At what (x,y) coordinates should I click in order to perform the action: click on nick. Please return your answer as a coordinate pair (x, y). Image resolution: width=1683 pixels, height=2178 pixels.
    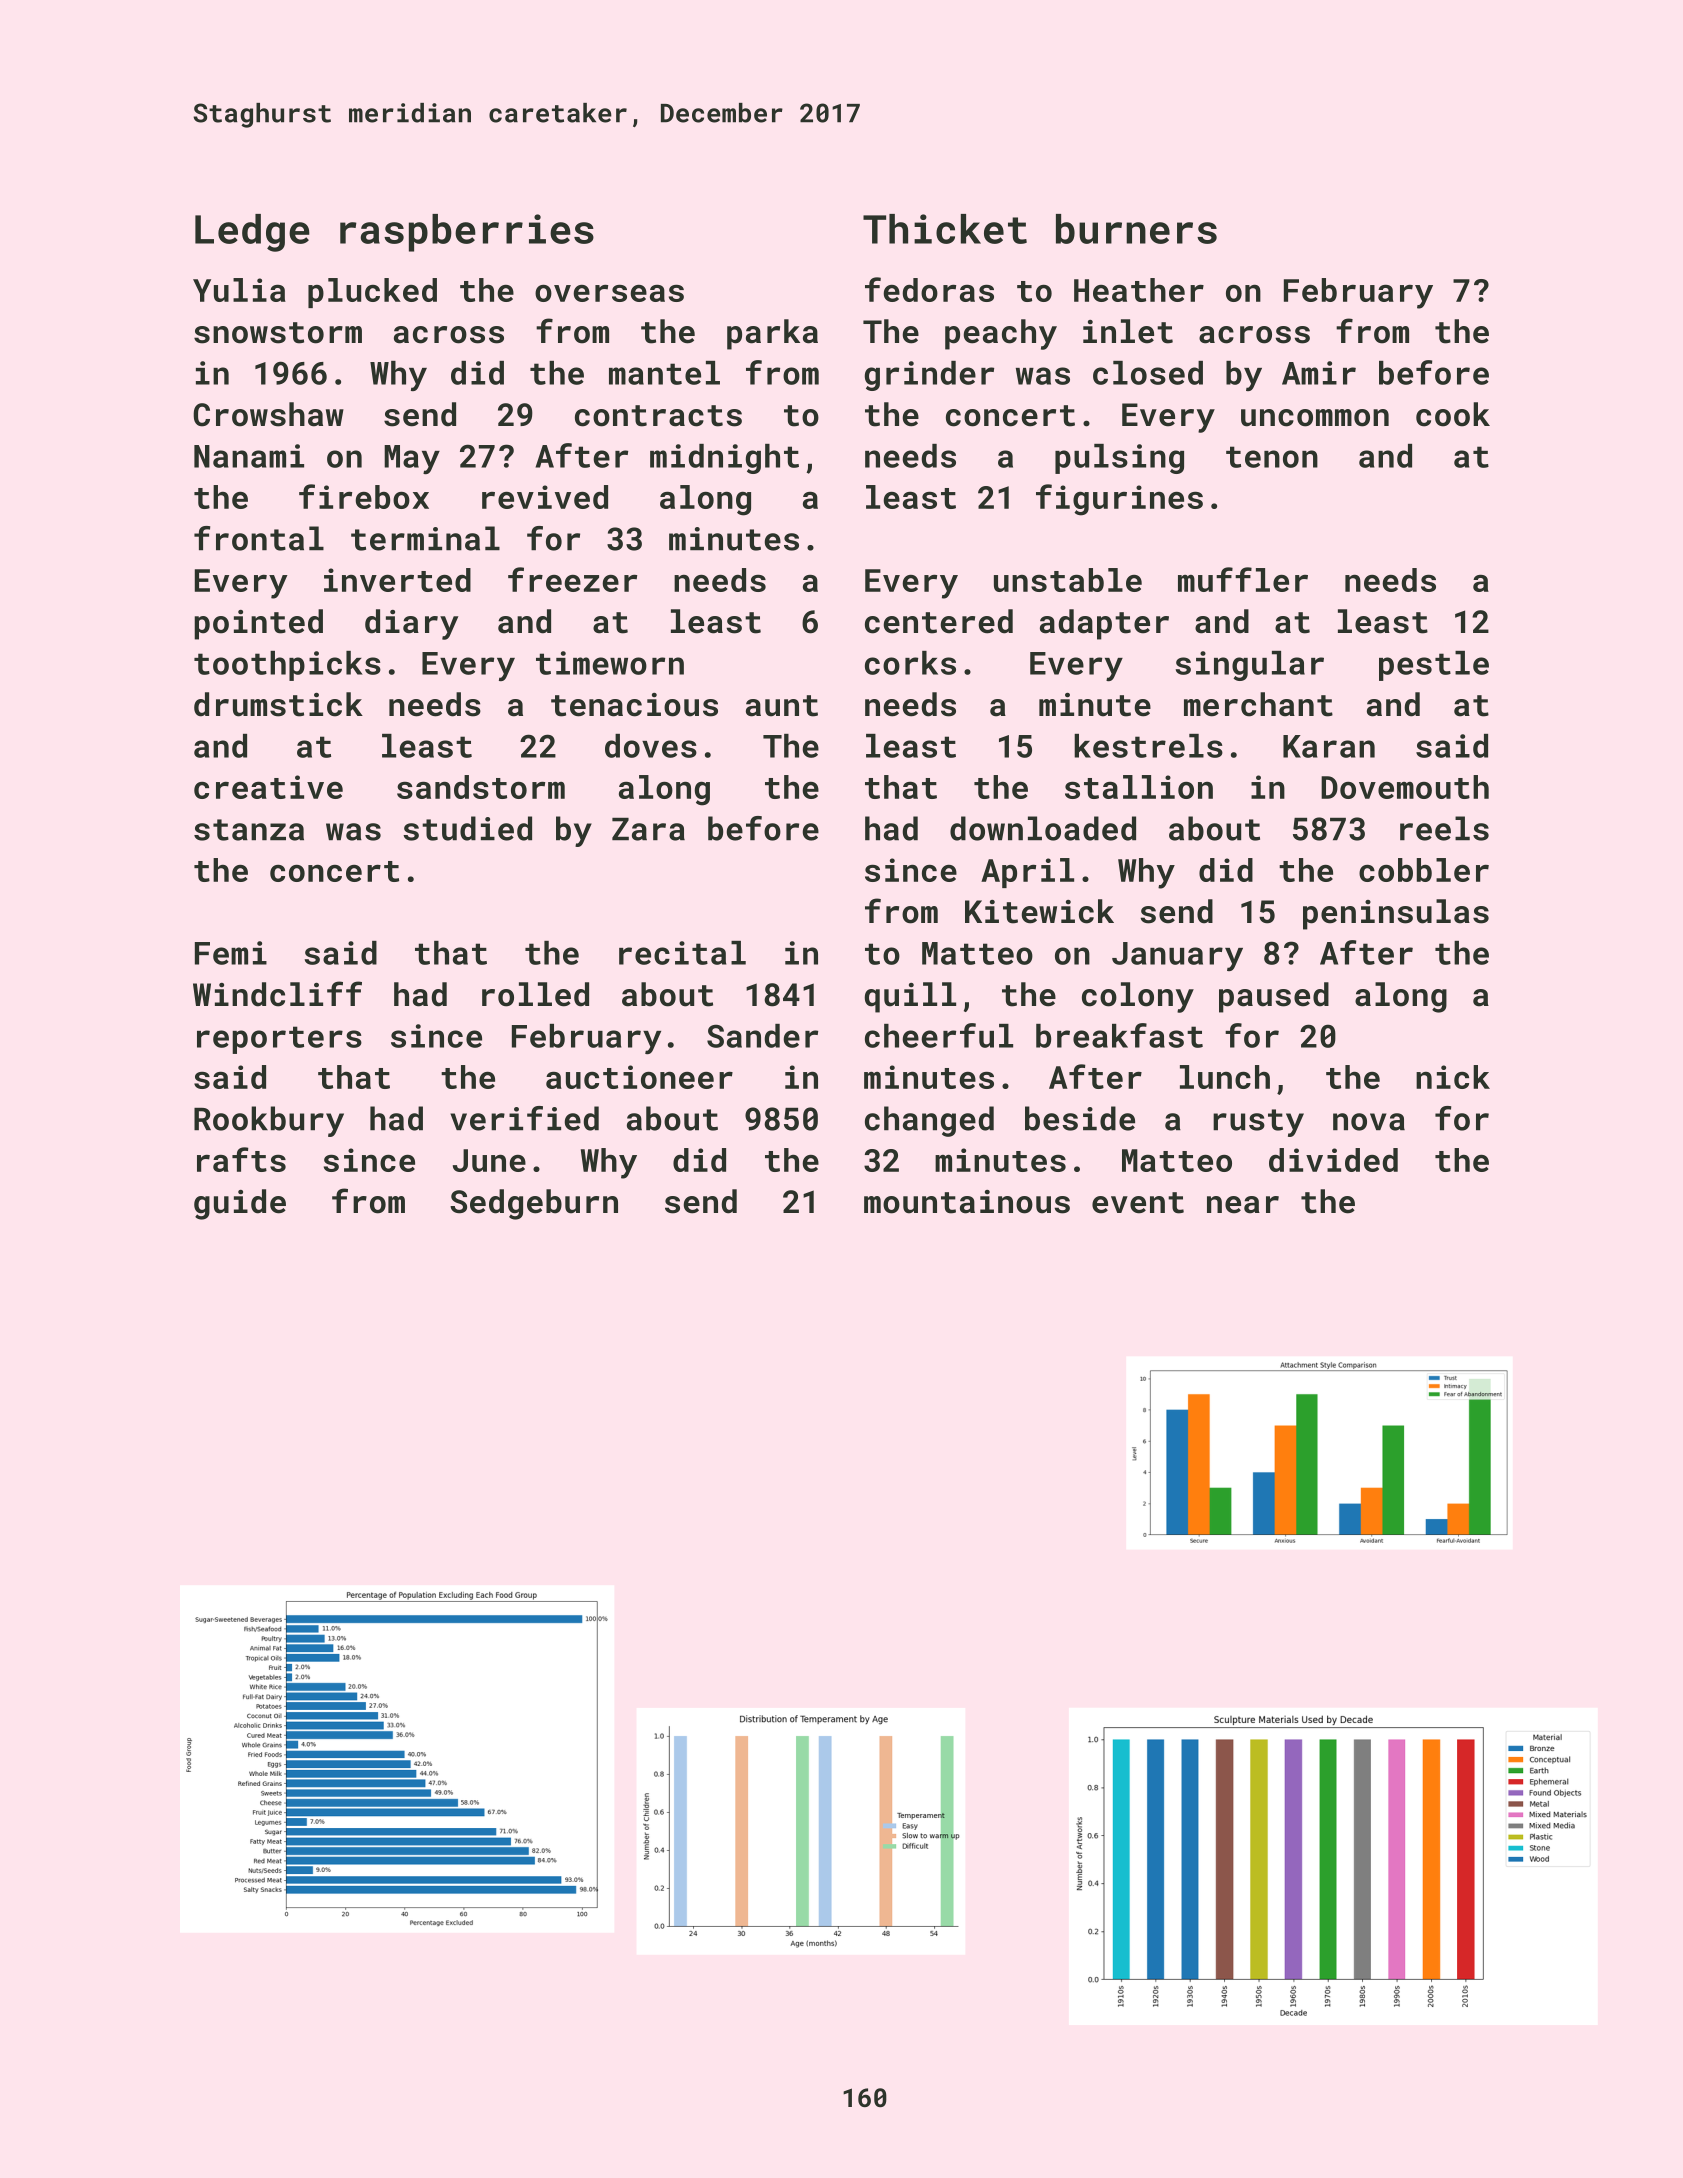
    Looking at the image, I should click on (1453, 1077).
